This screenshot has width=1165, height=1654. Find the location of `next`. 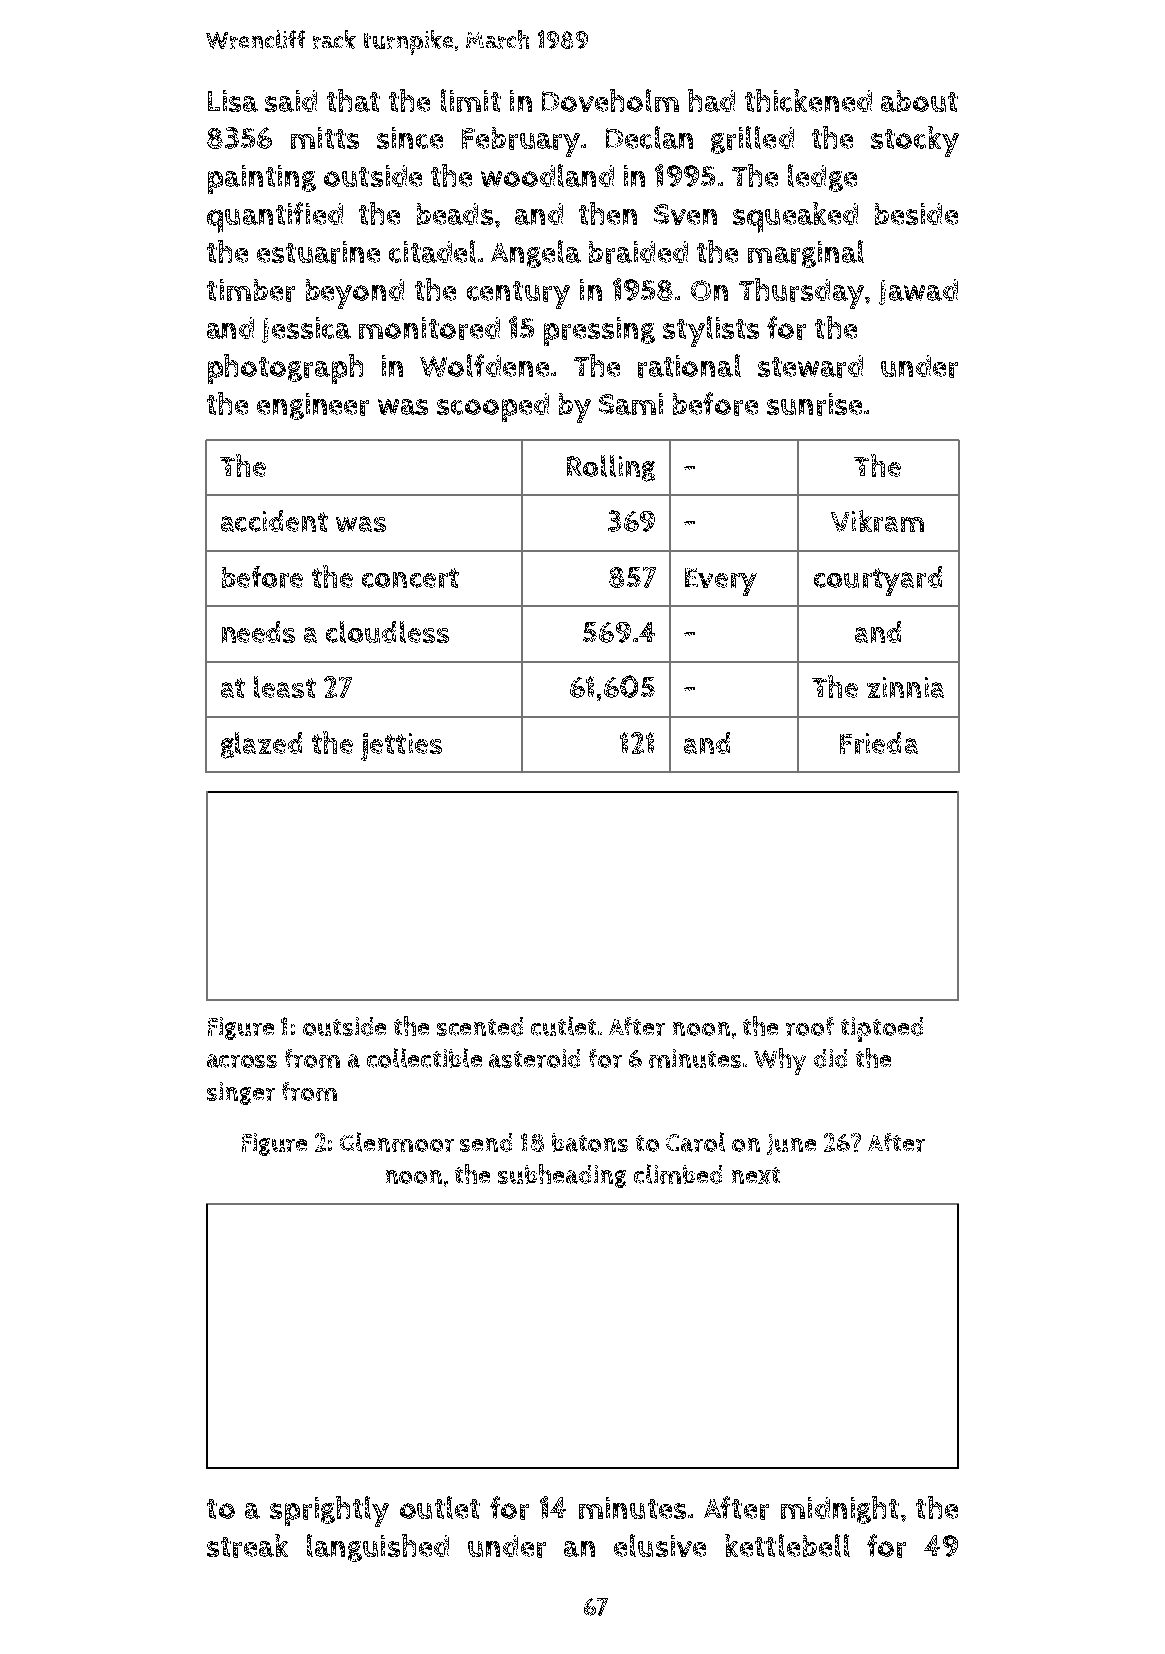

next is located at coordinates (756, 1175).
